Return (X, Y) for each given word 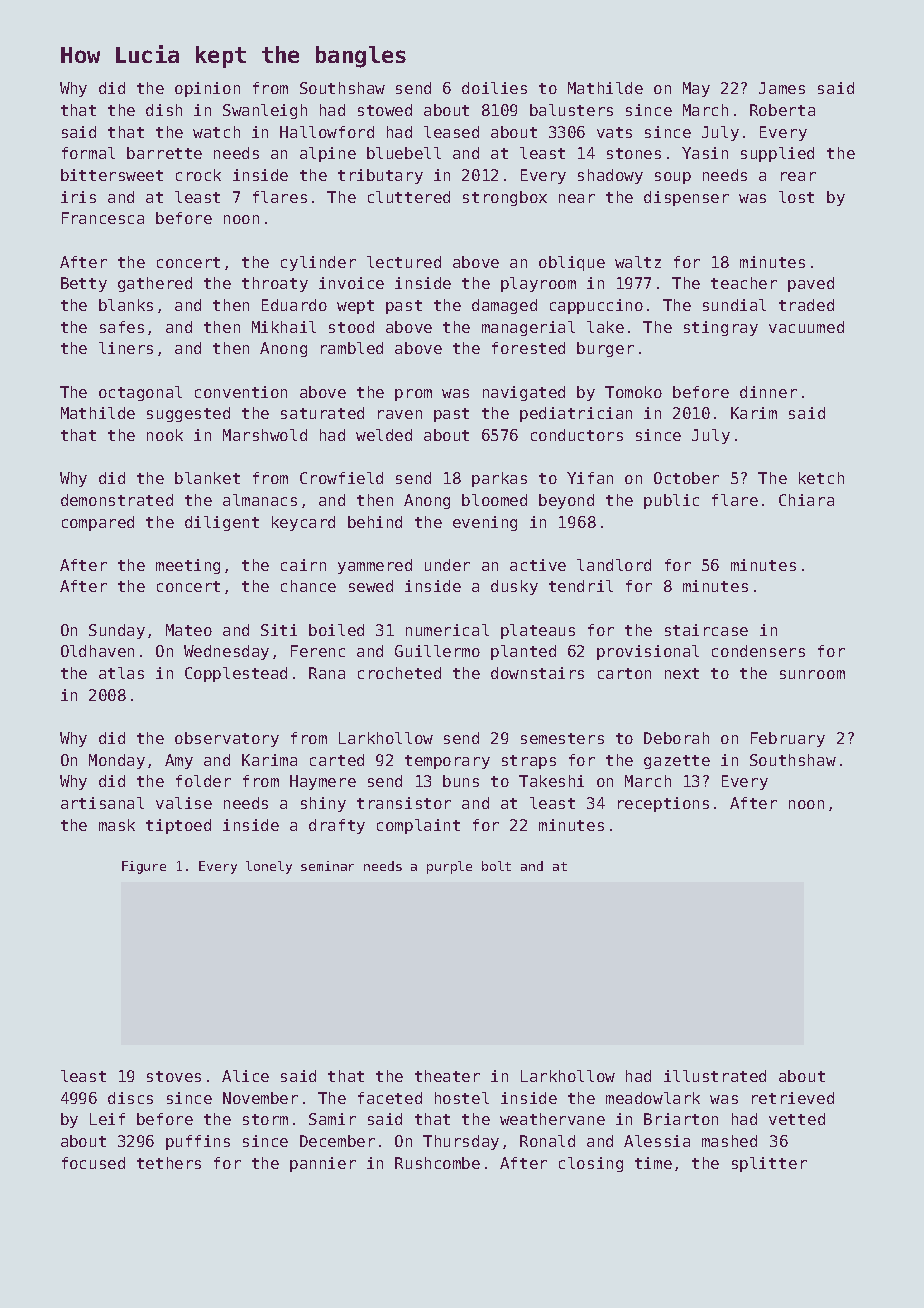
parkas (499, 479)
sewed (371, 586)
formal (88, 153)
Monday (117, 761)
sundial (734, 305)
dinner (768, 392)
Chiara (806, 500)
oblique (572, 263)
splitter (769, 1164)
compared (98, 523)
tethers (169, 1163)
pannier (323, 1164)
